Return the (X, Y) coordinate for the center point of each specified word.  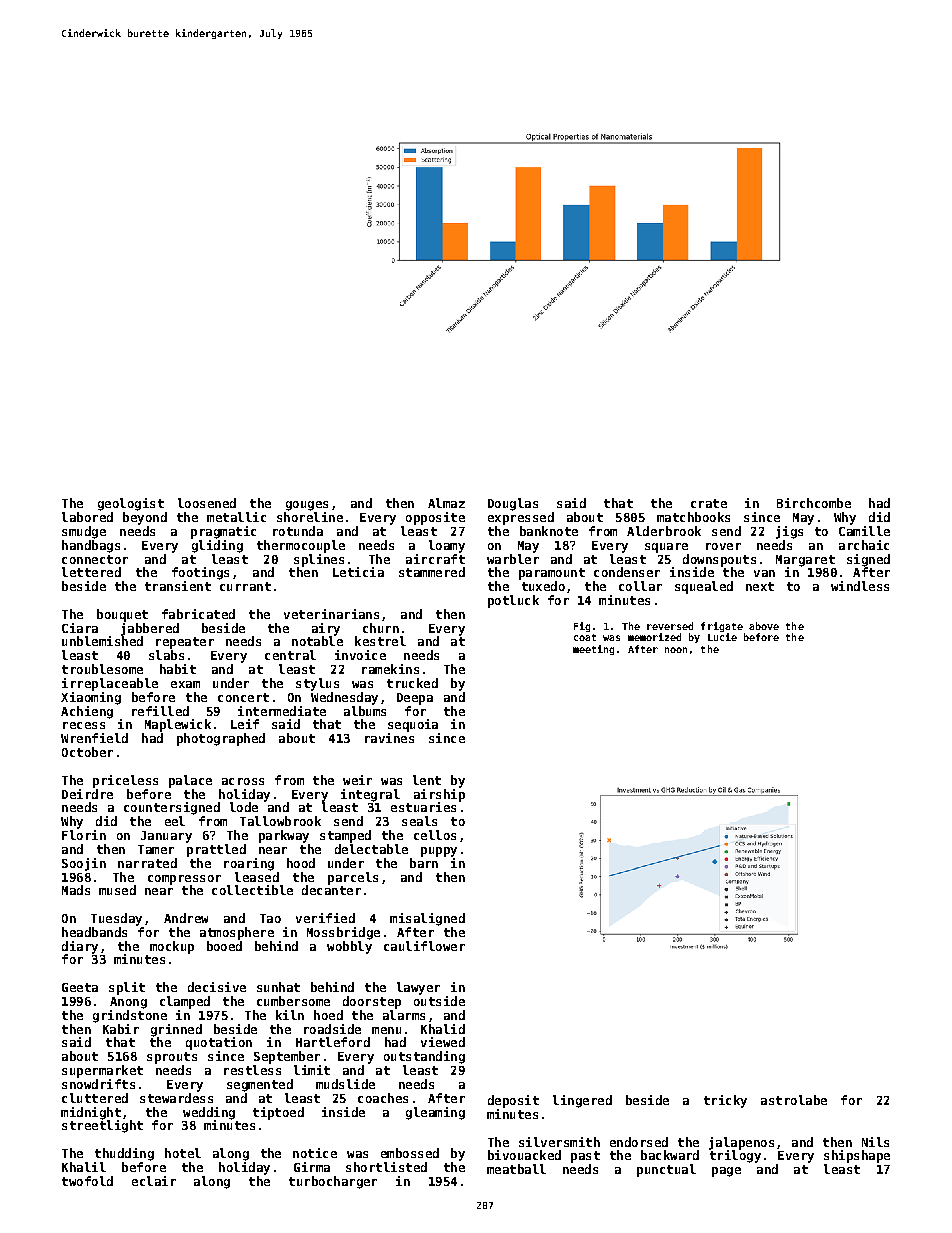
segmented (260, 1085)
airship (439, 795)
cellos (435, 835)
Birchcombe (814, 503)
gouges (307, 506)
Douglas (513, 504)
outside (439, 1001)
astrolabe (794, 1100)
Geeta (80, 987)
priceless (125, 781)
